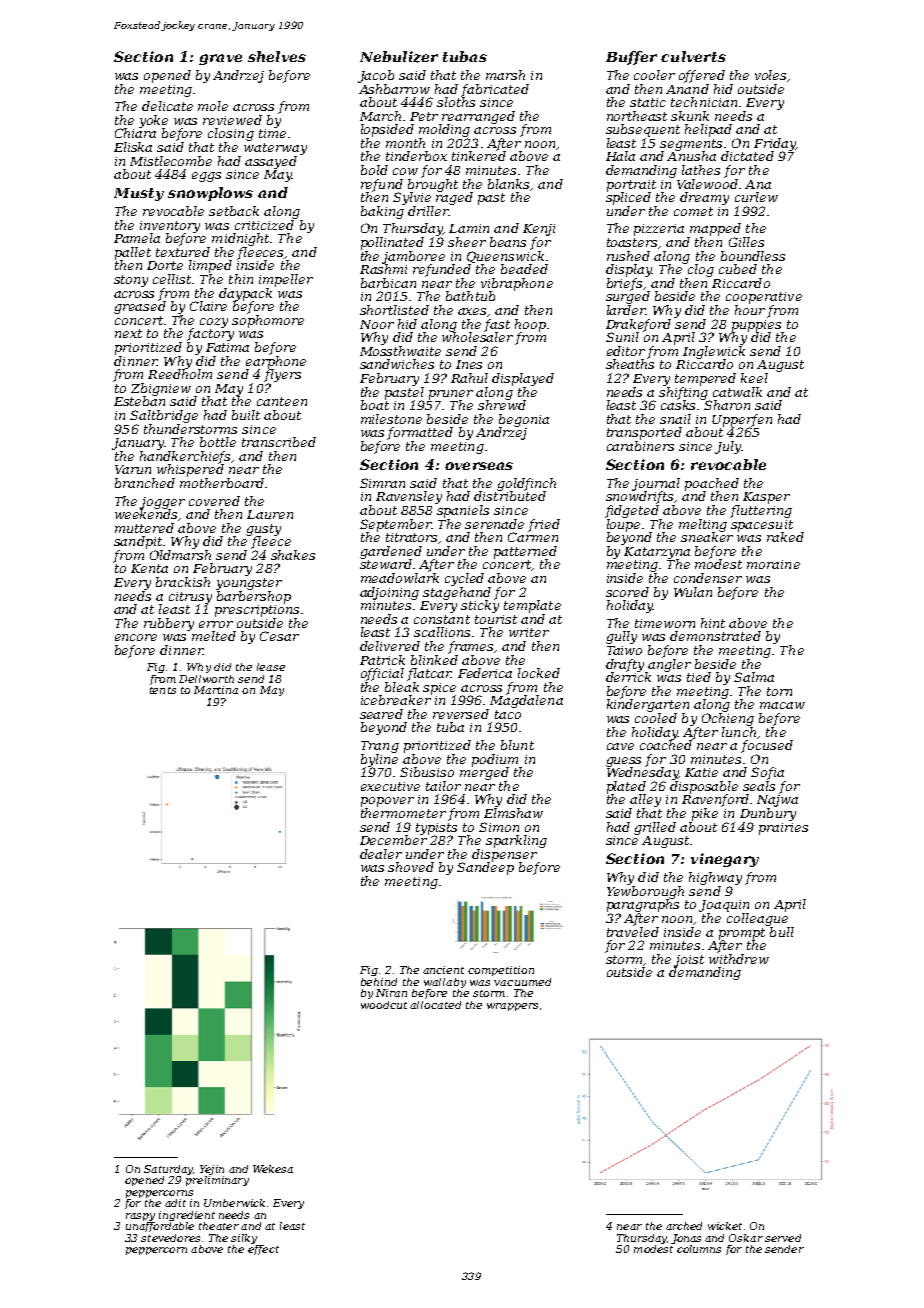 The width and height of the image is (924, 1308). What do you see at coordinates (381, 854) in the image?
I see `dealer` at bounding box center [381, 854].
